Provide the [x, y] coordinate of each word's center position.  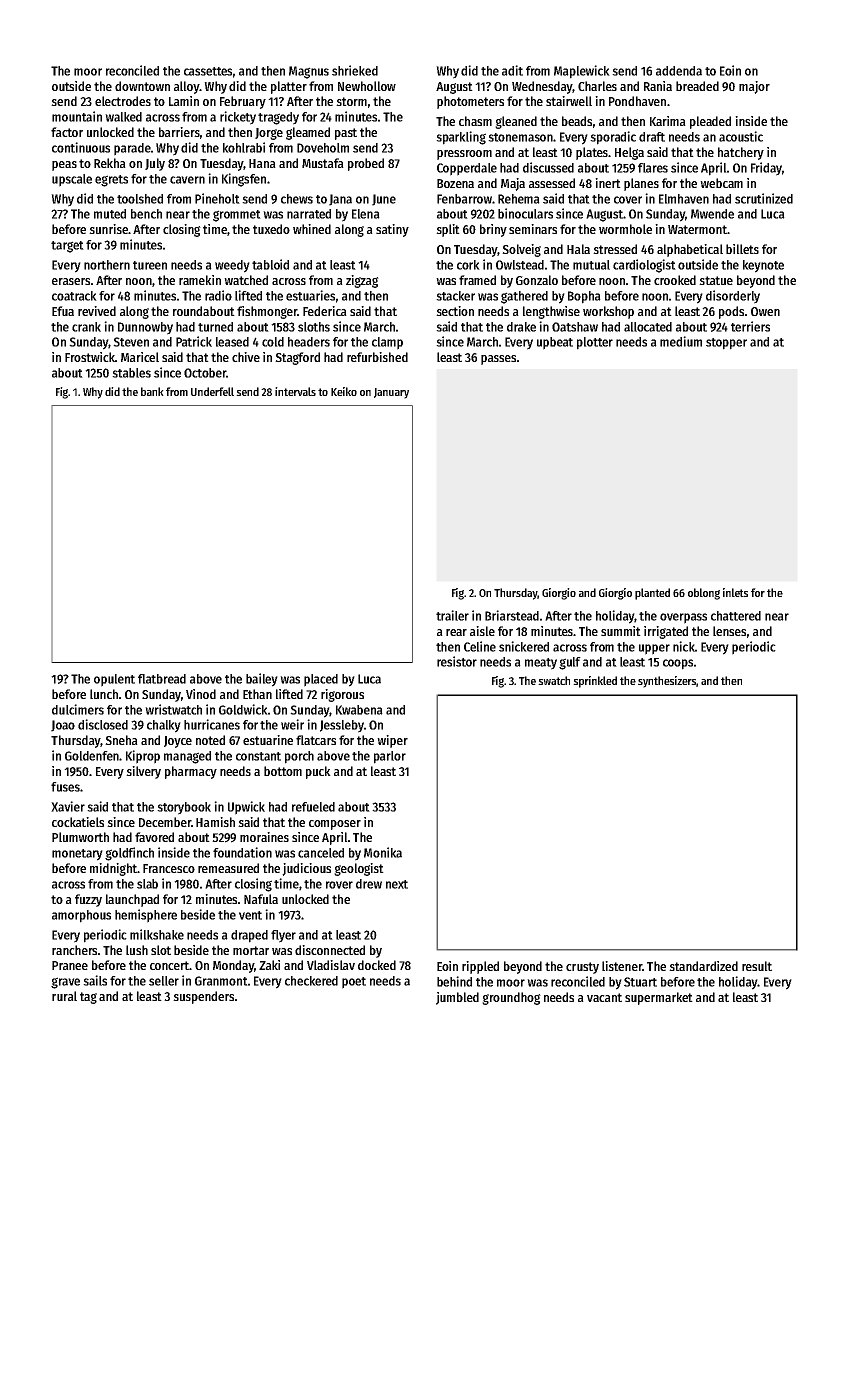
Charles [597, 86]
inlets [735, 592]
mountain [77, 116]
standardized [703, 966]
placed [321, 680]
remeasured [228, 868]
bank [152, 391]
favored [154, 837]
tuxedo [271, 229]
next [397, 884]
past [346, 134]
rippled [480, 967]
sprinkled [595, 682]
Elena [366, 214]
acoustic [741, 136]
